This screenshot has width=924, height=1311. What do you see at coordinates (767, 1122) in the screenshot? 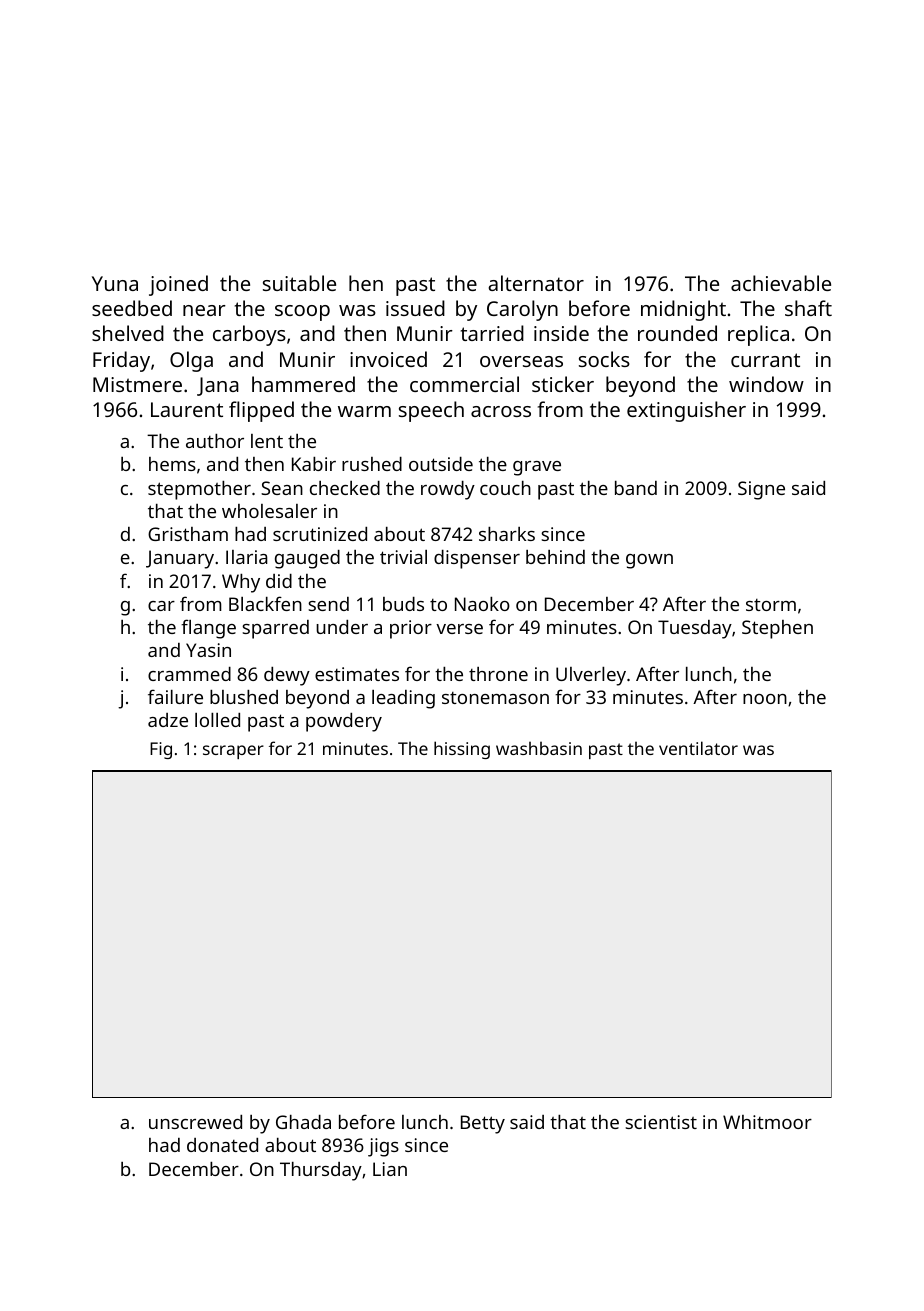
I see `Whitmoor` at bounding box center [767, 1122].
